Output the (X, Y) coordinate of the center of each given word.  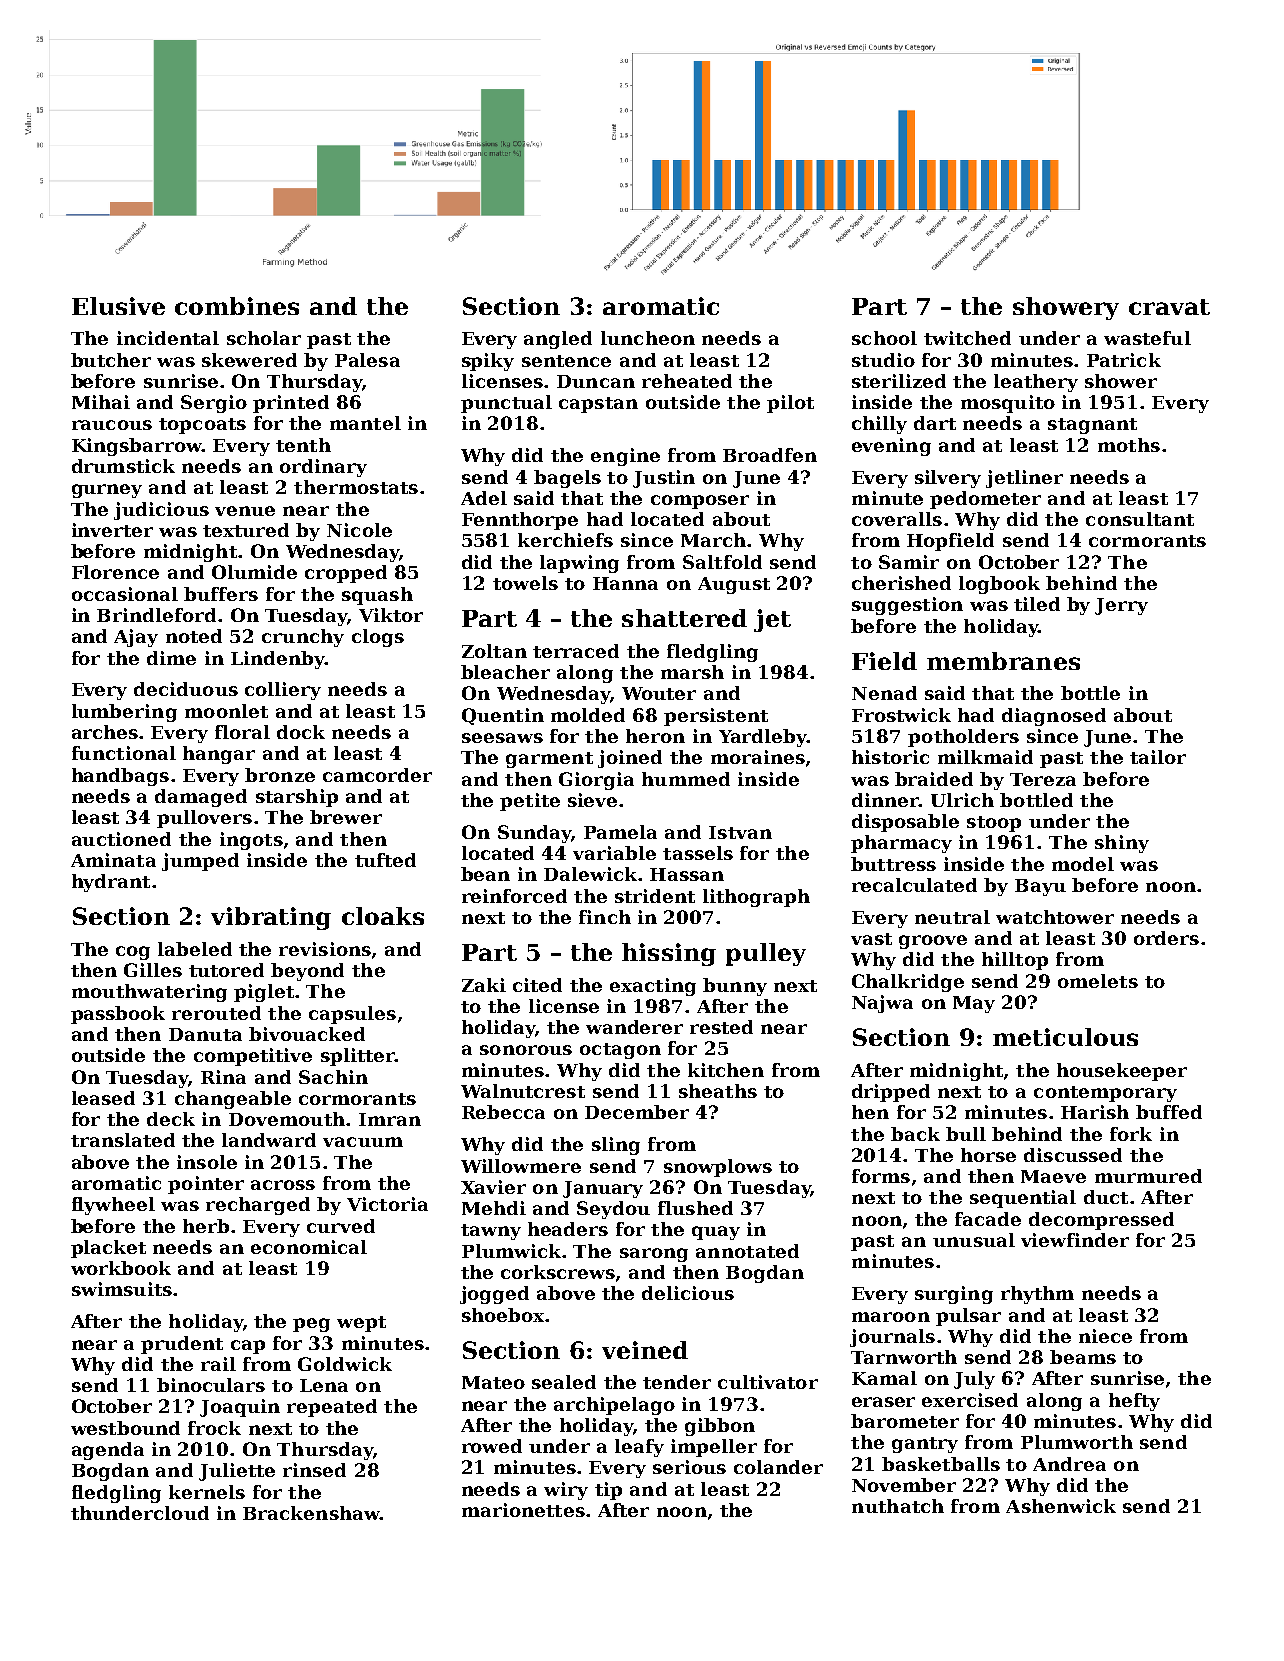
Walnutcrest (523, 1091)
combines (237, 306)
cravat (1169, 307)
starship (297, 798)
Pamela (620, 832)
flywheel (113, 1206)
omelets (1098, 981)
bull (966, 1134)
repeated (332, 1408)
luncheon (648, 338)
